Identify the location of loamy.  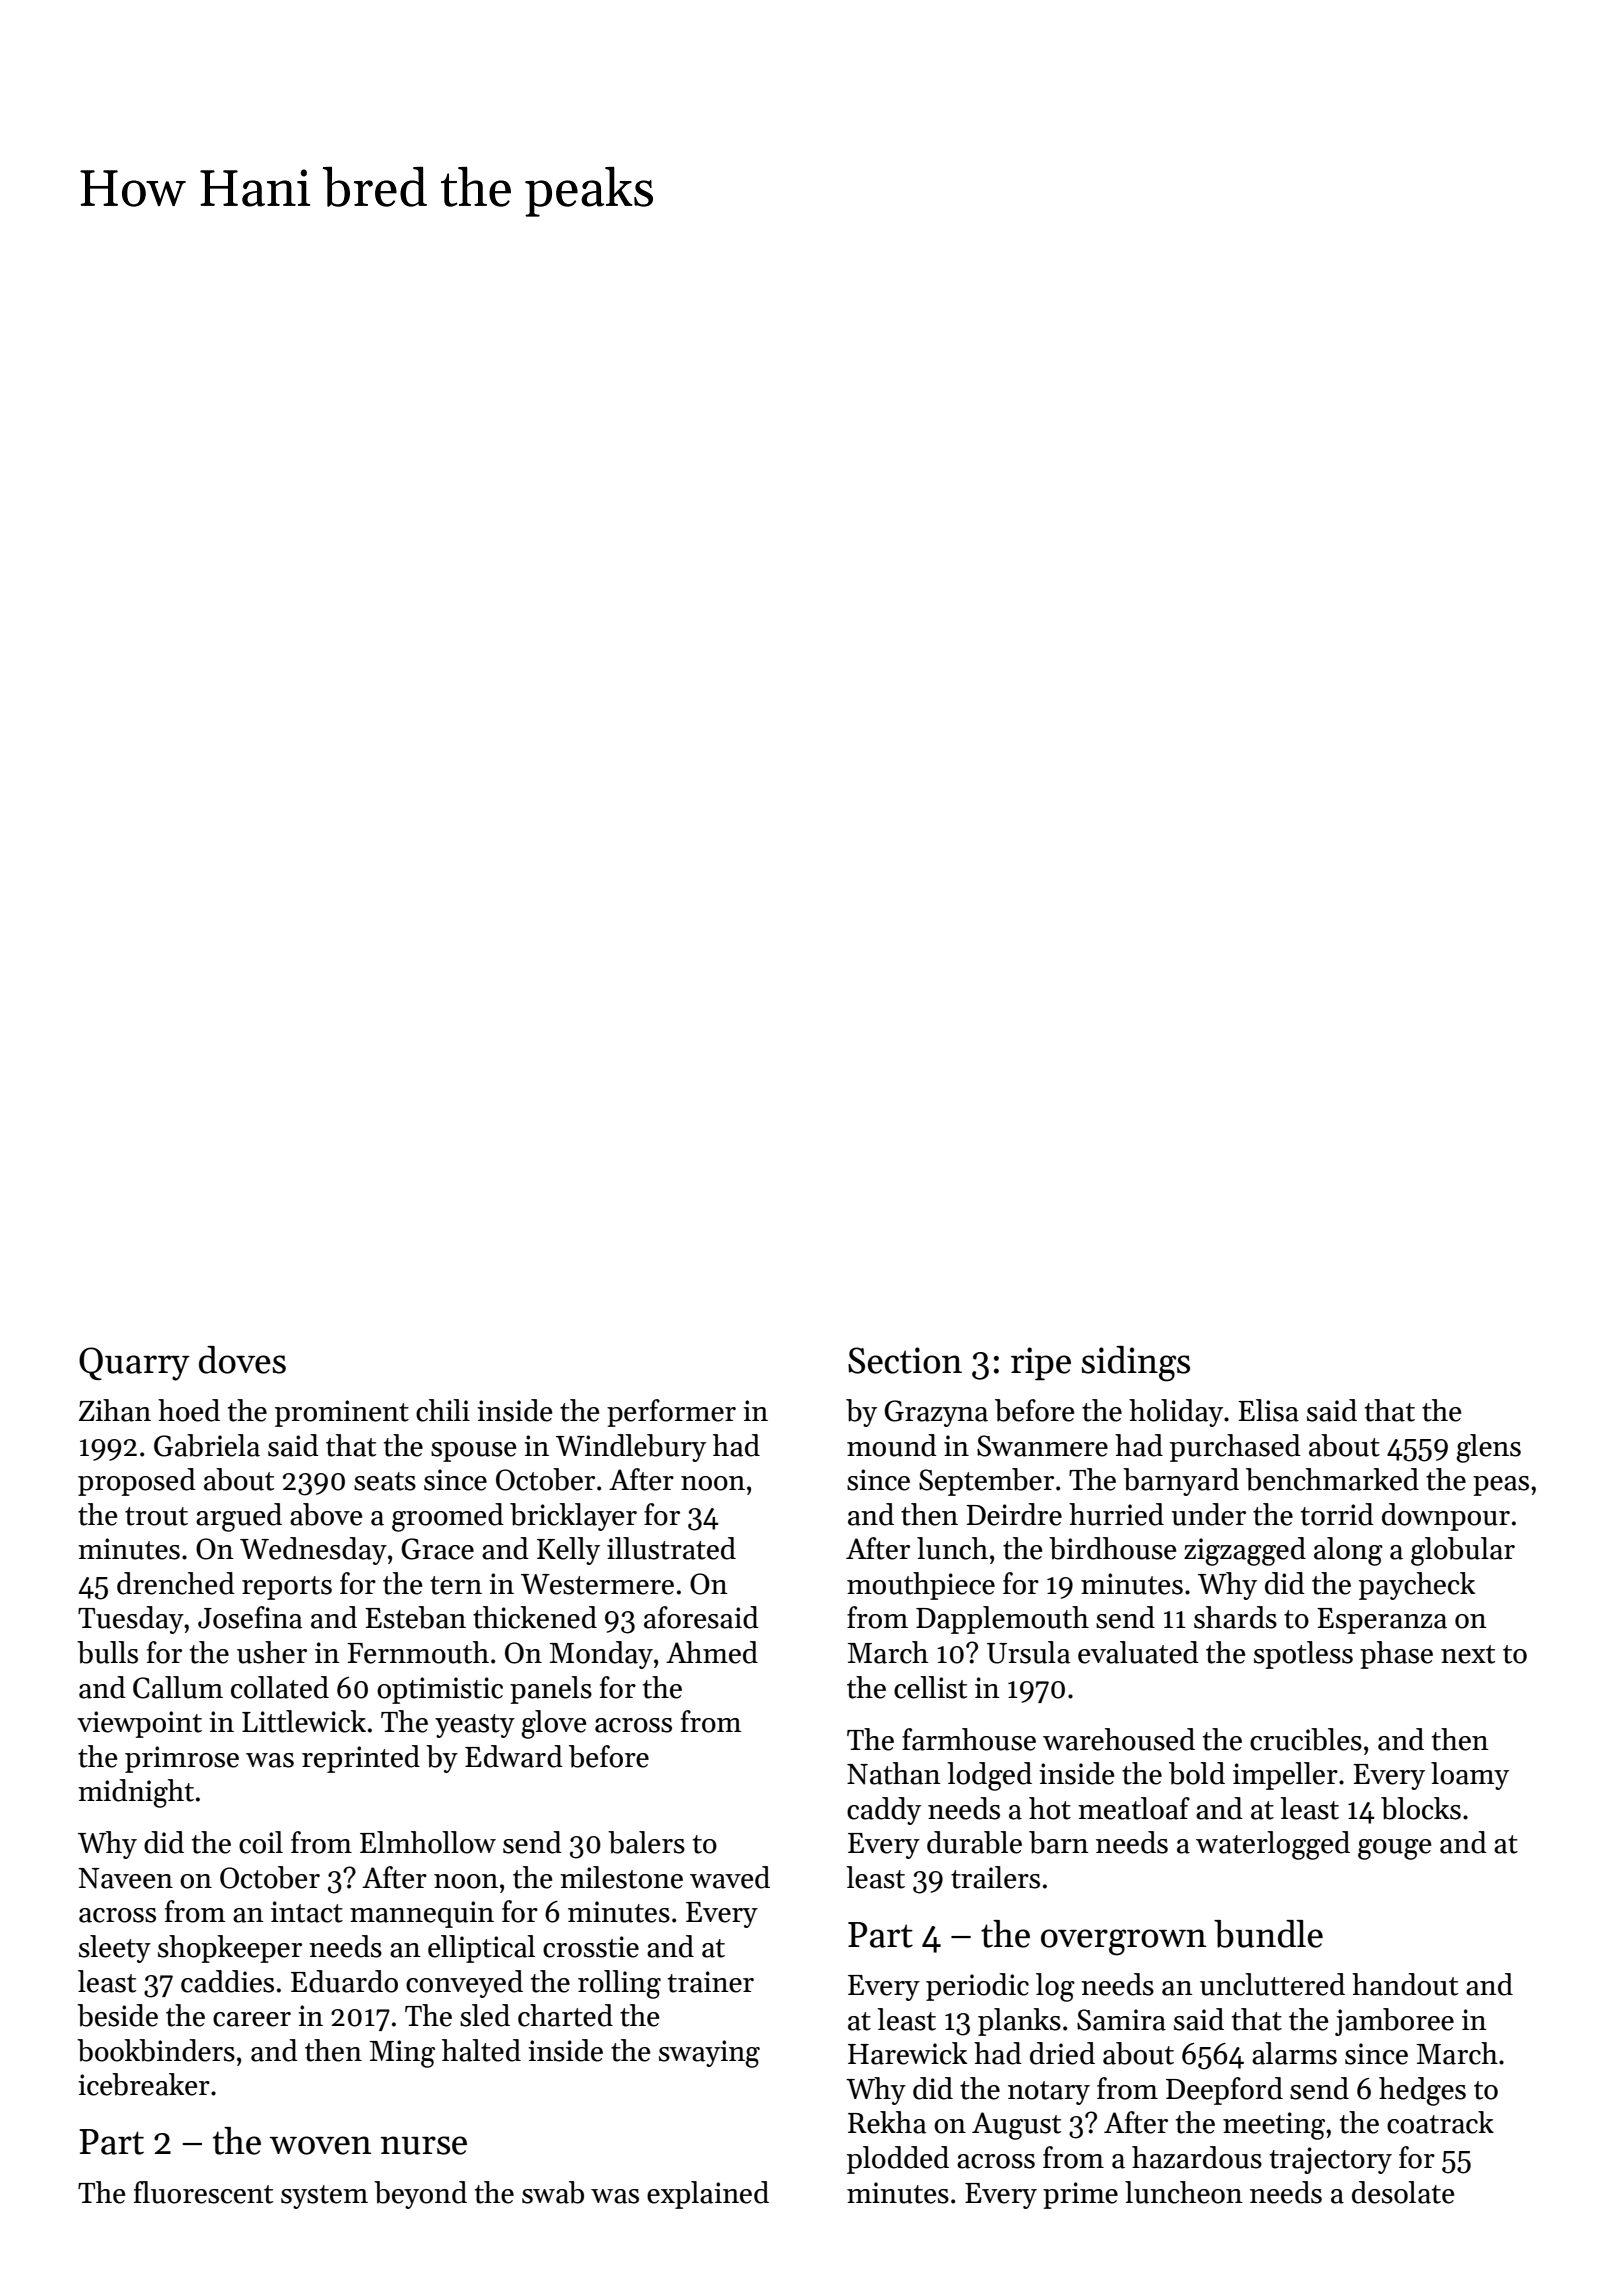
(1470, 1776).
